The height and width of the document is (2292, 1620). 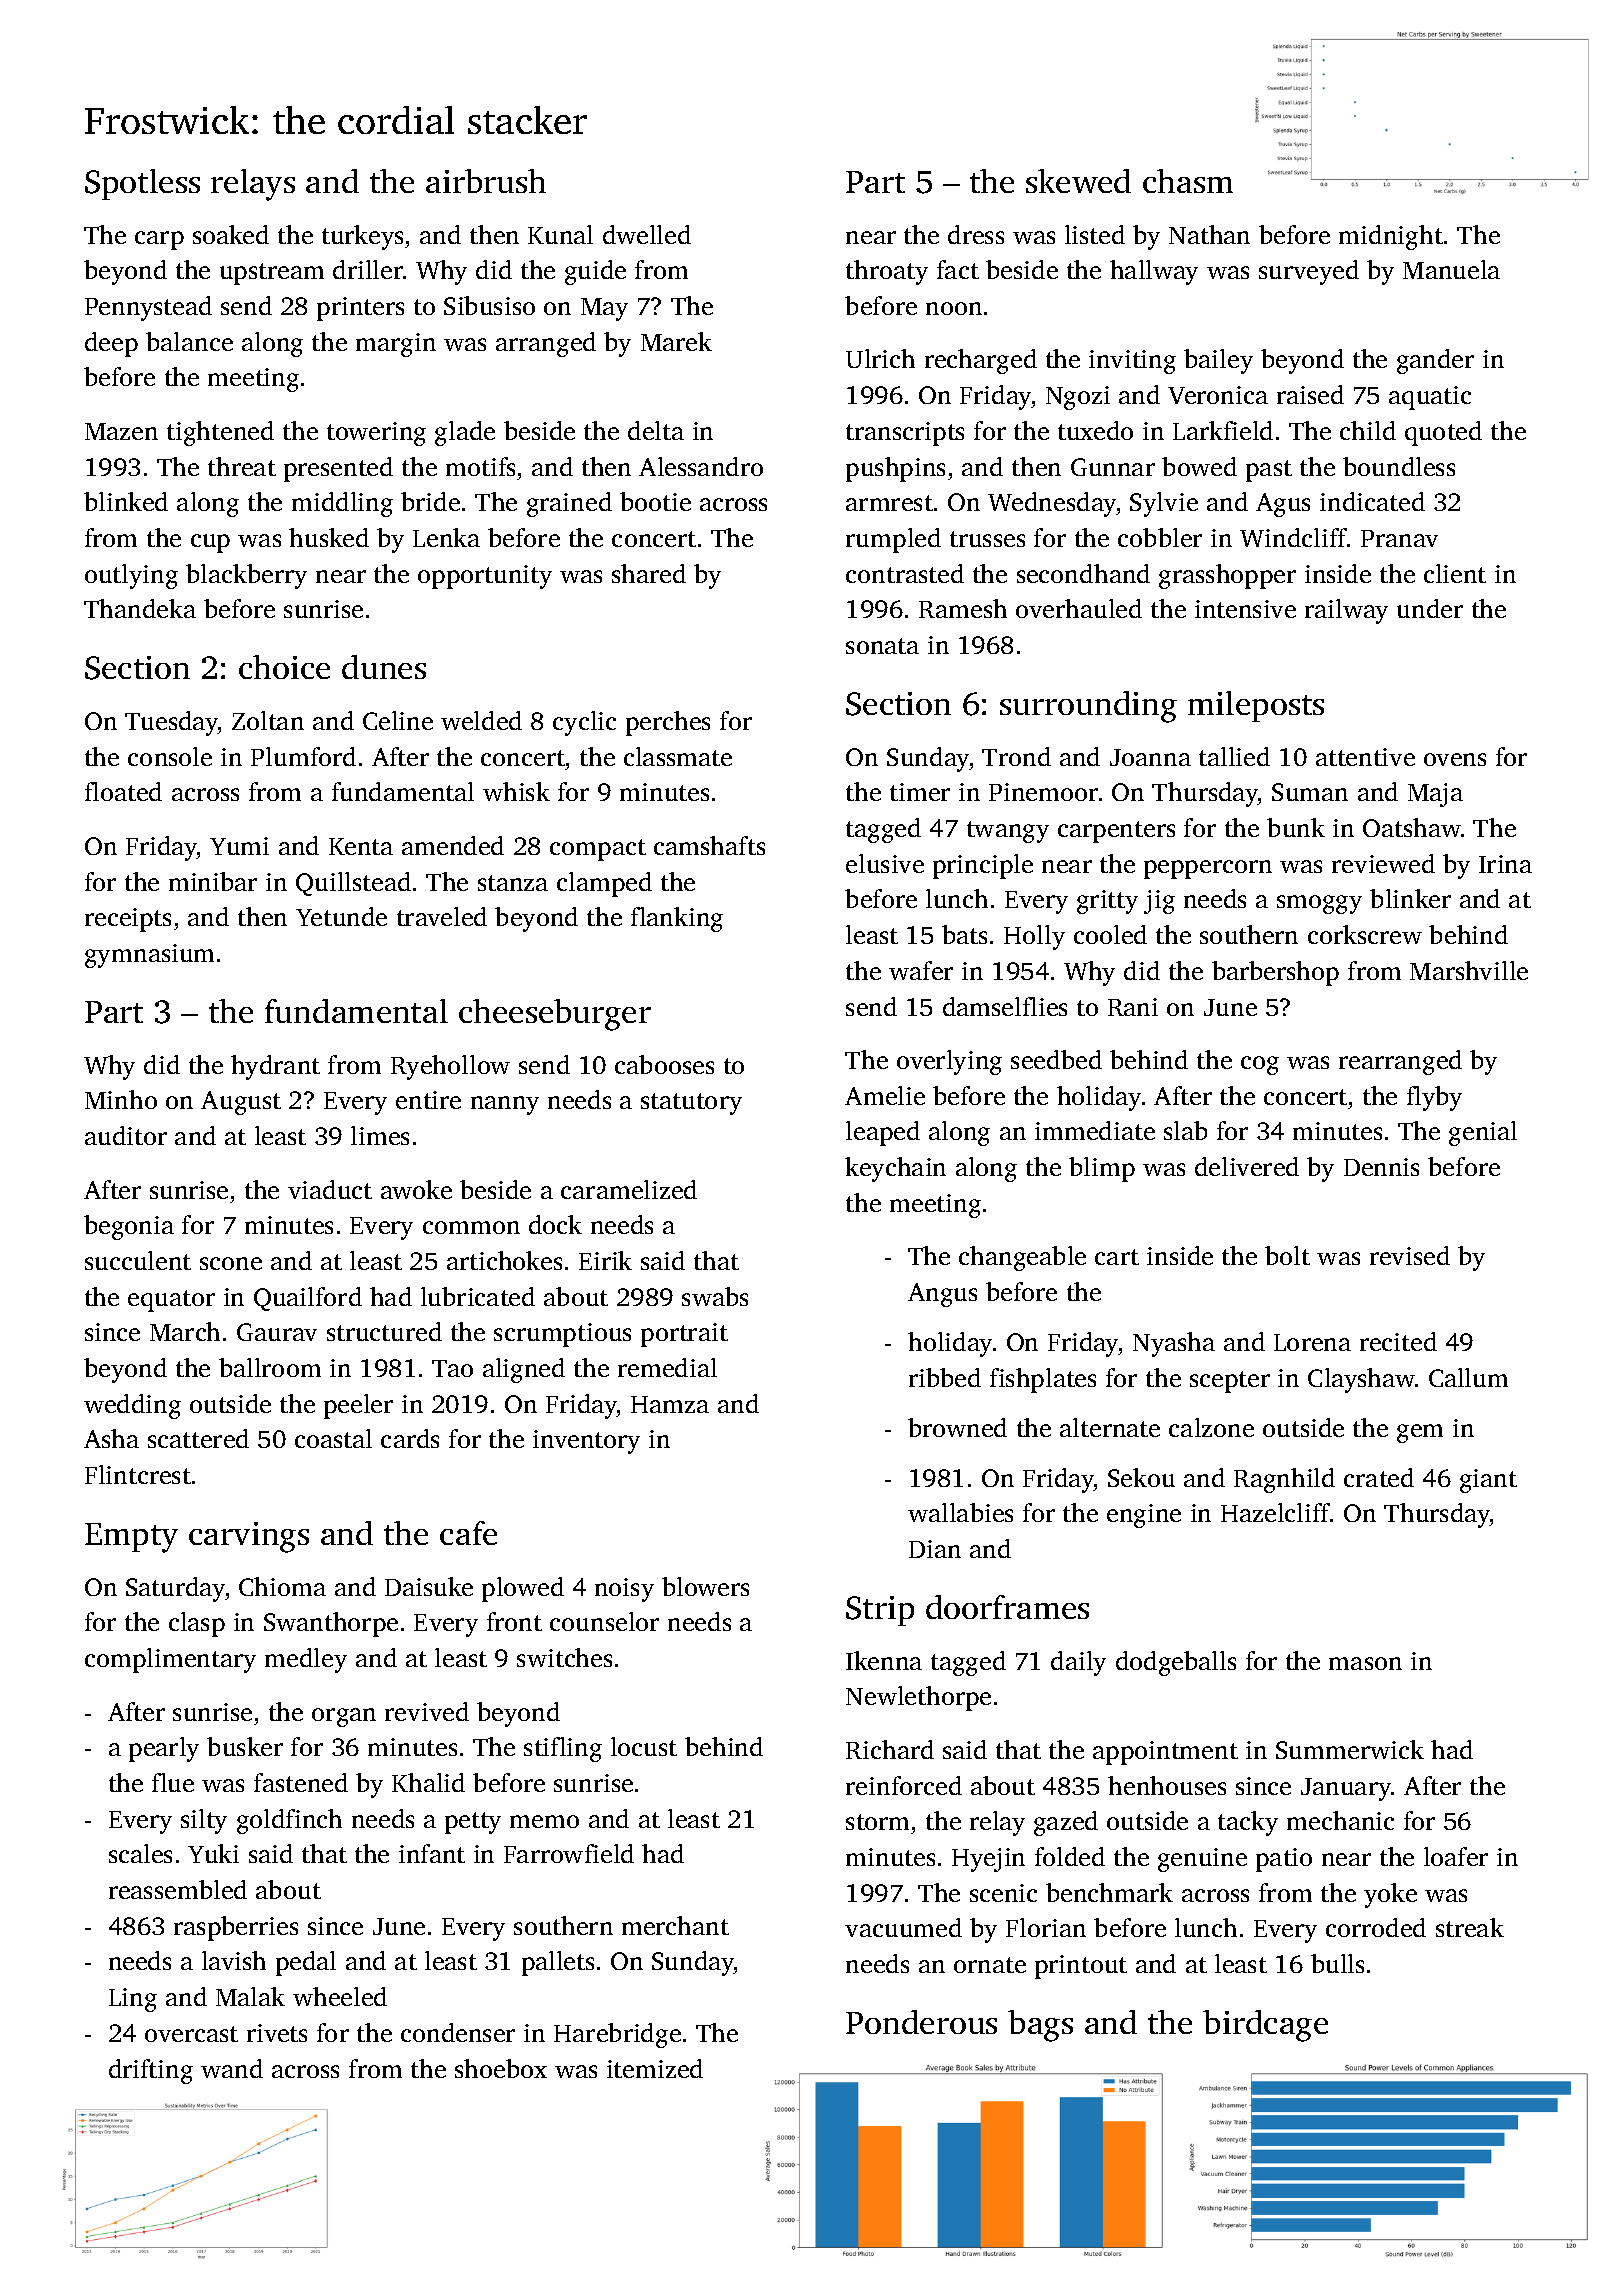 What do you see at coordinates (486, 181) in the document?
I see `airbrush` at bounding box center [486, 181].
